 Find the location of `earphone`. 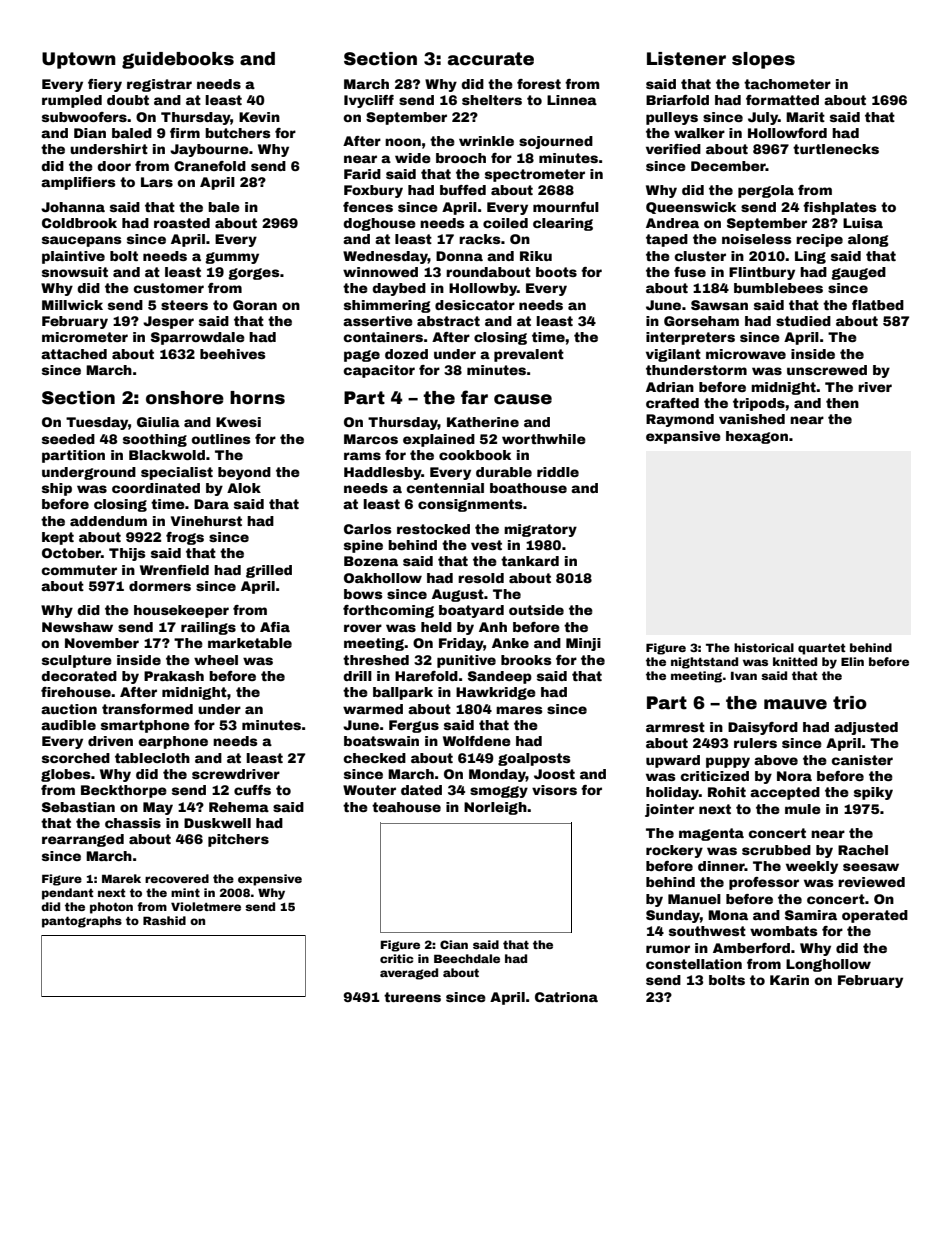

earphone is located at coordinates (173, 742).
